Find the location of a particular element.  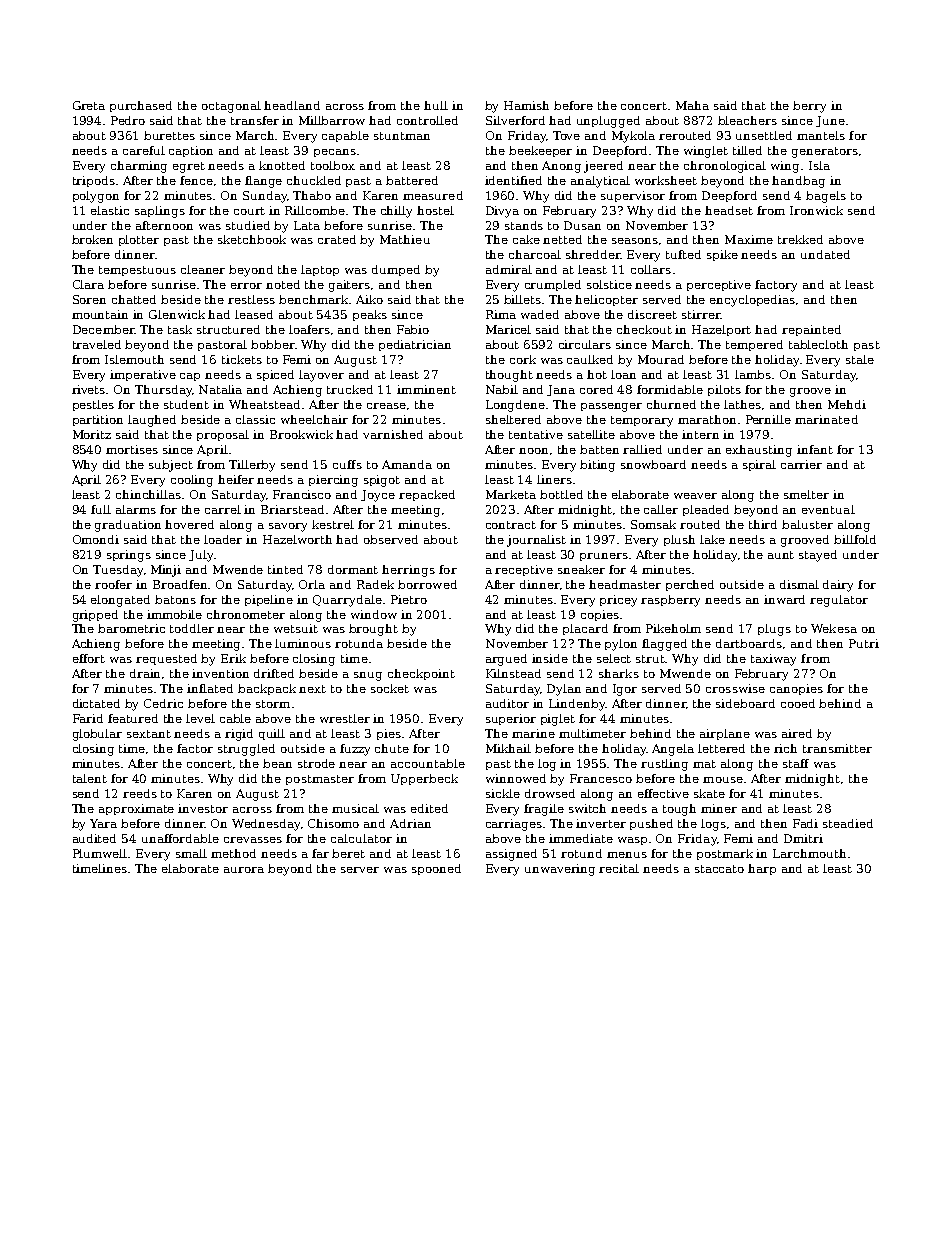

liners is located at coordinates (554, 479).
